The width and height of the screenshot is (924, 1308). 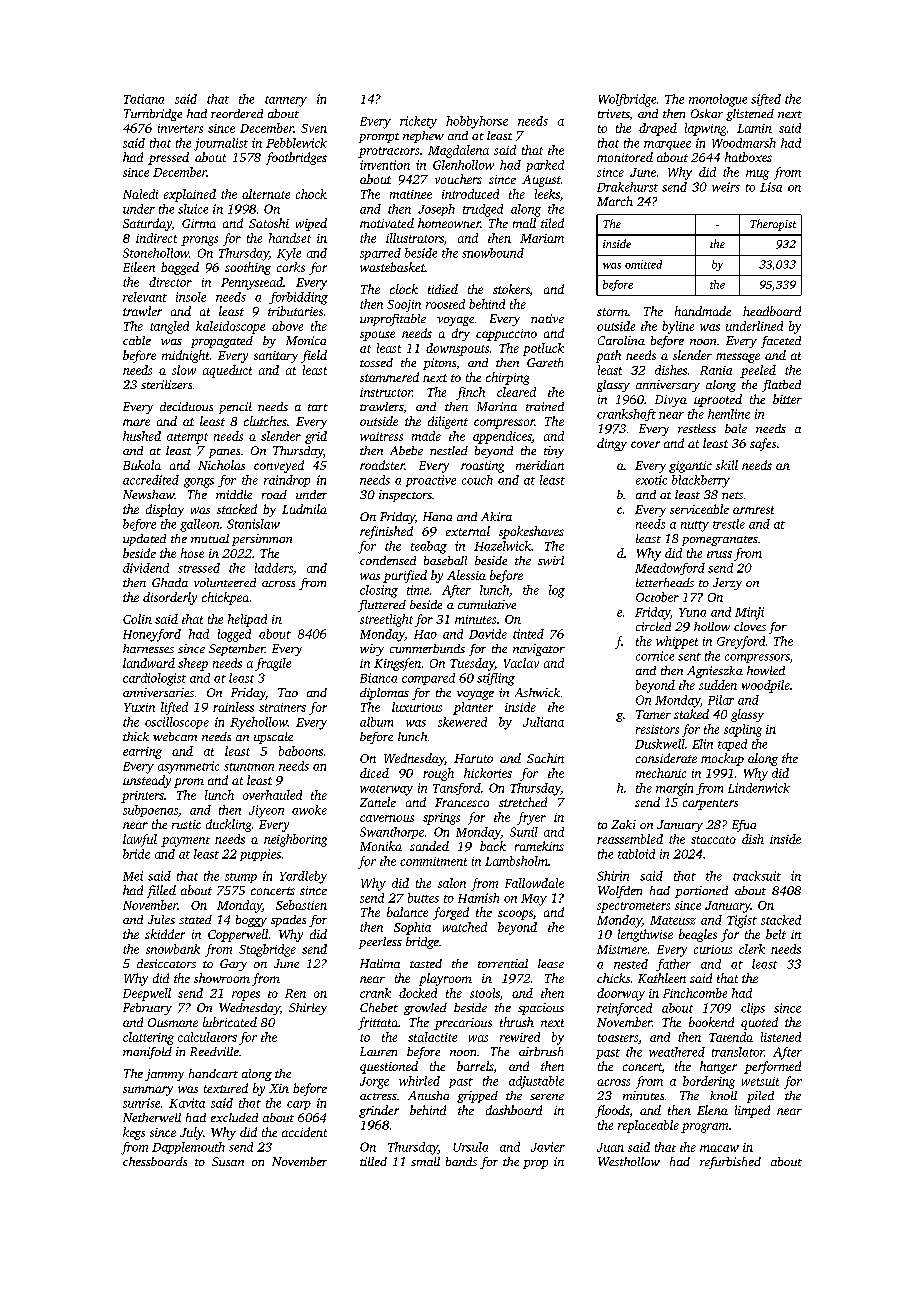 I want to click on resistors, so click(x=657, y=729).
